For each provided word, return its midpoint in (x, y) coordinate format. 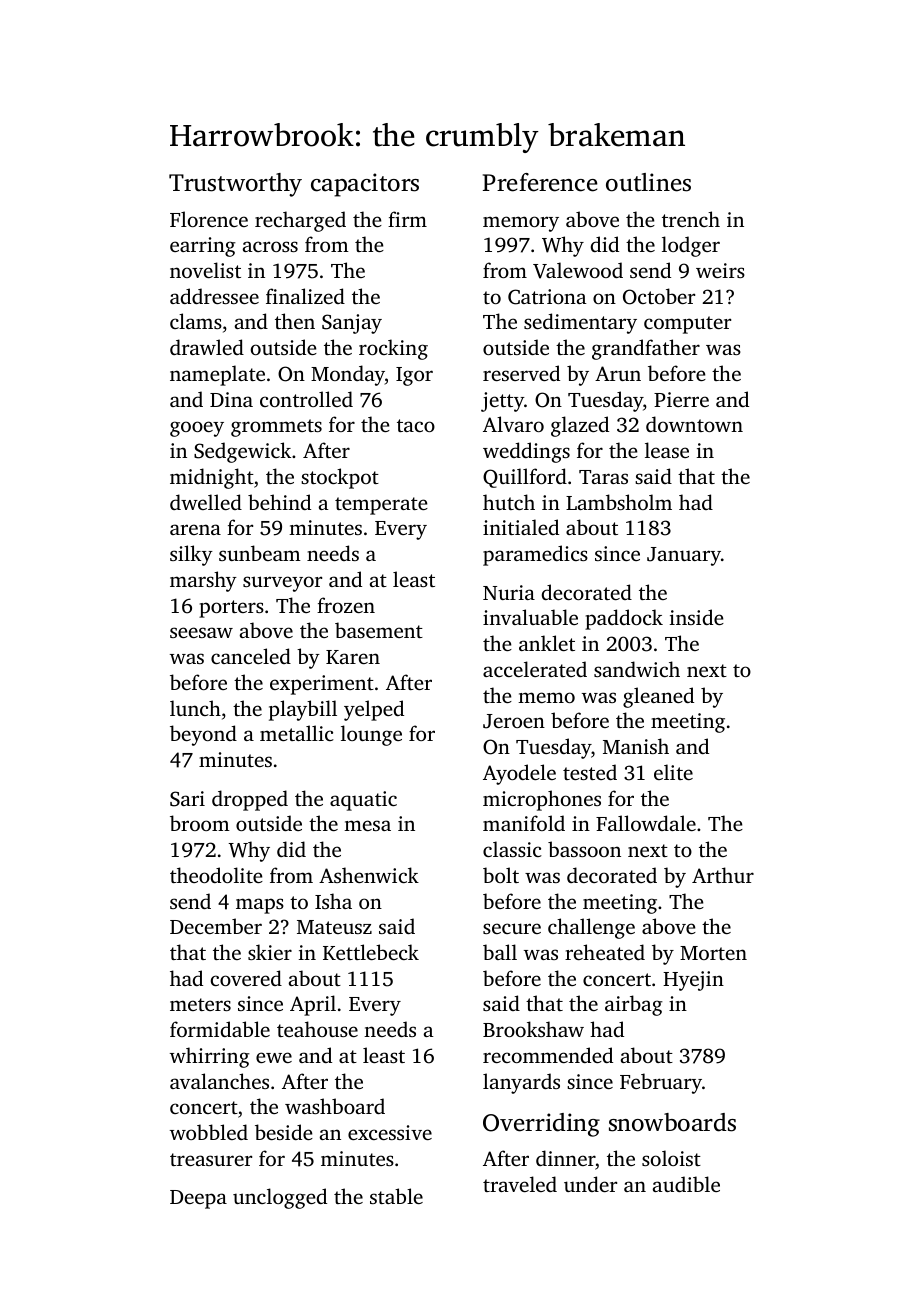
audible (686, 1184)
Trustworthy (235, 185)
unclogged (280, 1198)
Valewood (578, 270)
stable (396, 1196)
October (659, 296)
